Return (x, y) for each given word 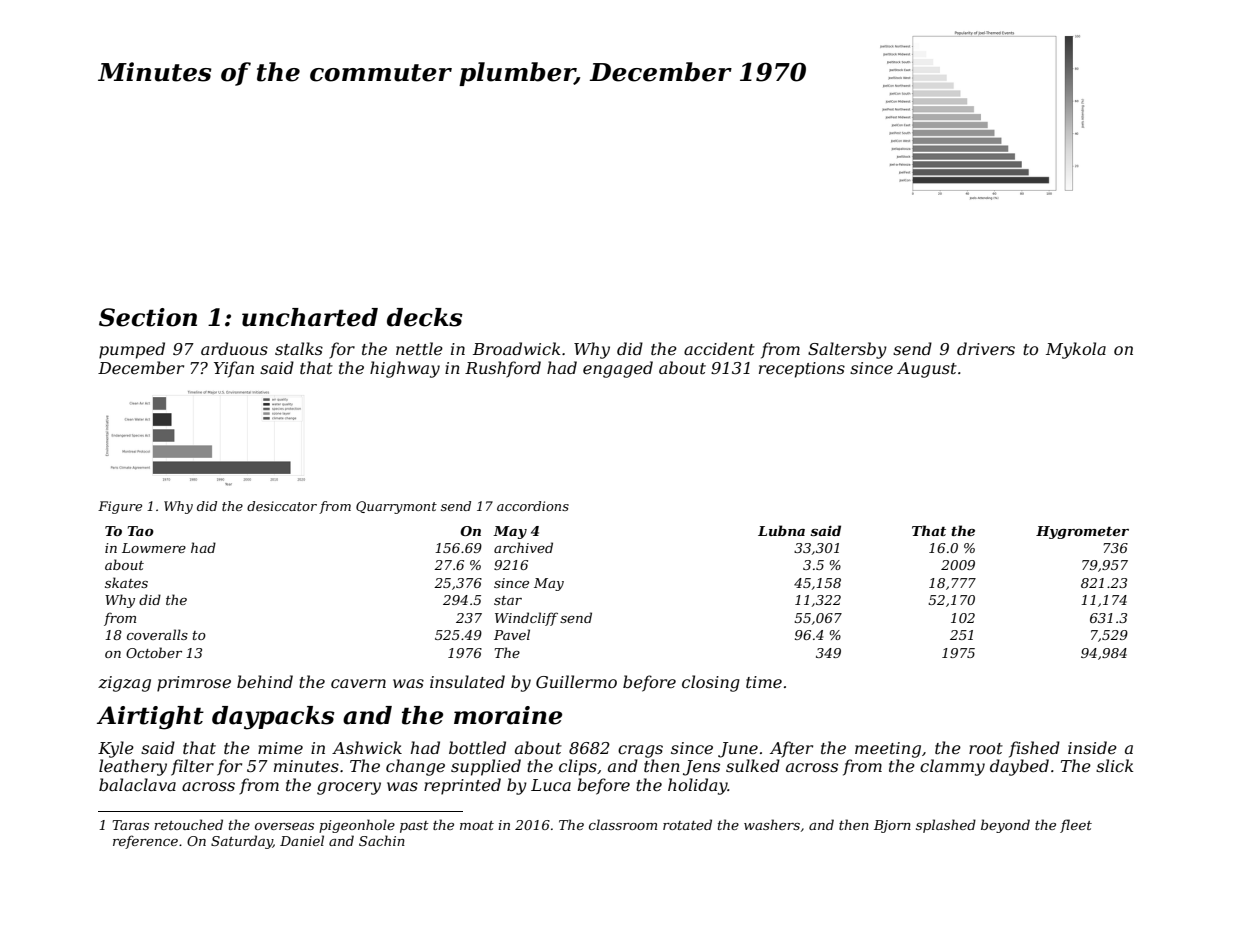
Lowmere (154, 548)
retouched (188, 824)
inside (1092, 747)
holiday (698, 786)
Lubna (781, 530)
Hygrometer (1082, 532)
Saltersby (847, 350)
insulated (467, 681)
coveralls (157, 634)
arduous (234, 348)
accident (719, 348)
